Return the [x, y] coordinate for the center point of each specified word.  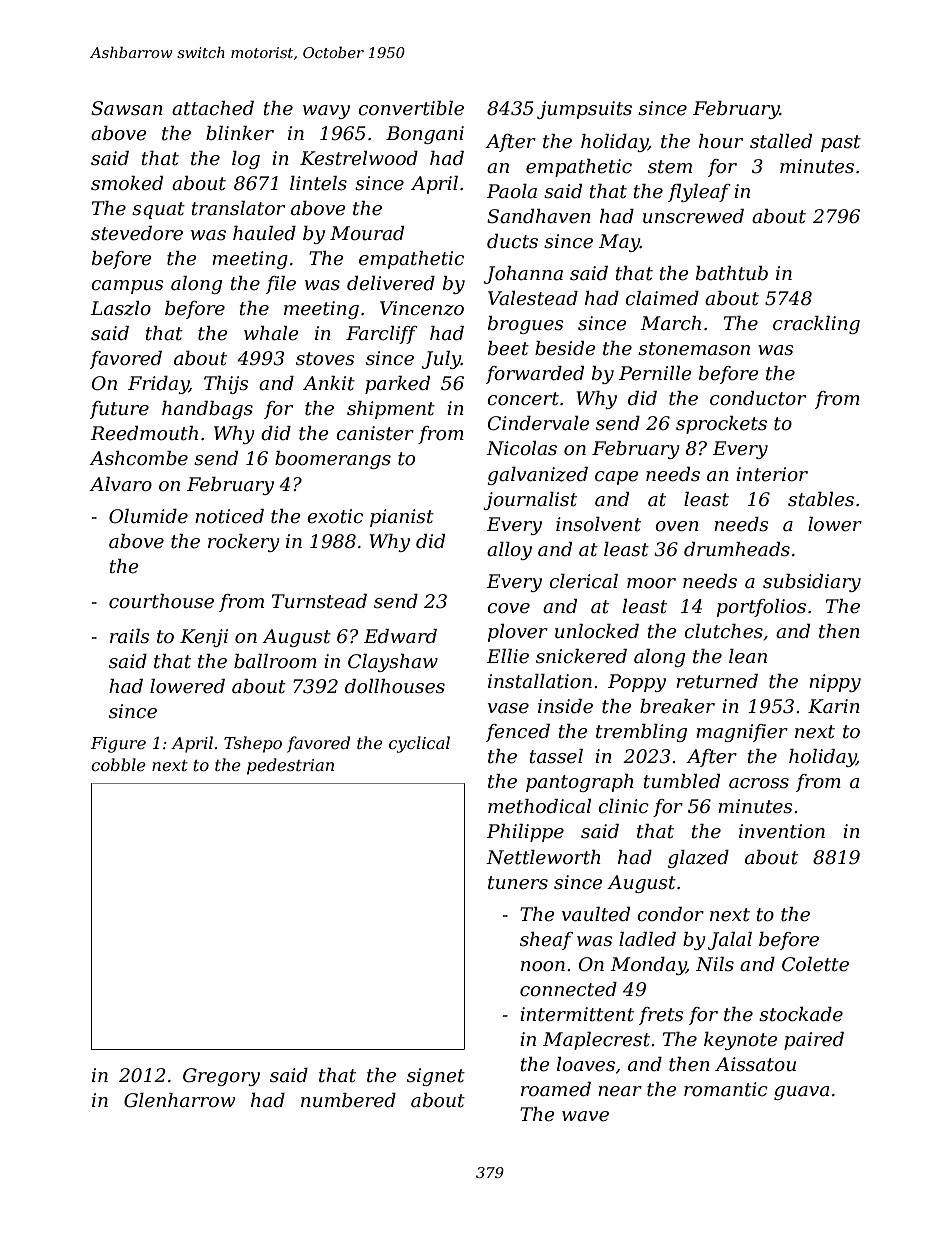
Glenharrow [179, 1100]
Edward [400, 636]
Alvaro [120, 484]
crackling [816, 325]
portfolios [761, 608]
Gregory [221, 1077]
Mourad [367, 233]
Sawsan [127, 108]
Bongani [425, 135]
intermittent [577, 1014]
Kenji [204, 638]
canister [375, 433]
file [281, 285]
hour [721, 141]
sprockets [721, 425]
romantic [726, 1089]
